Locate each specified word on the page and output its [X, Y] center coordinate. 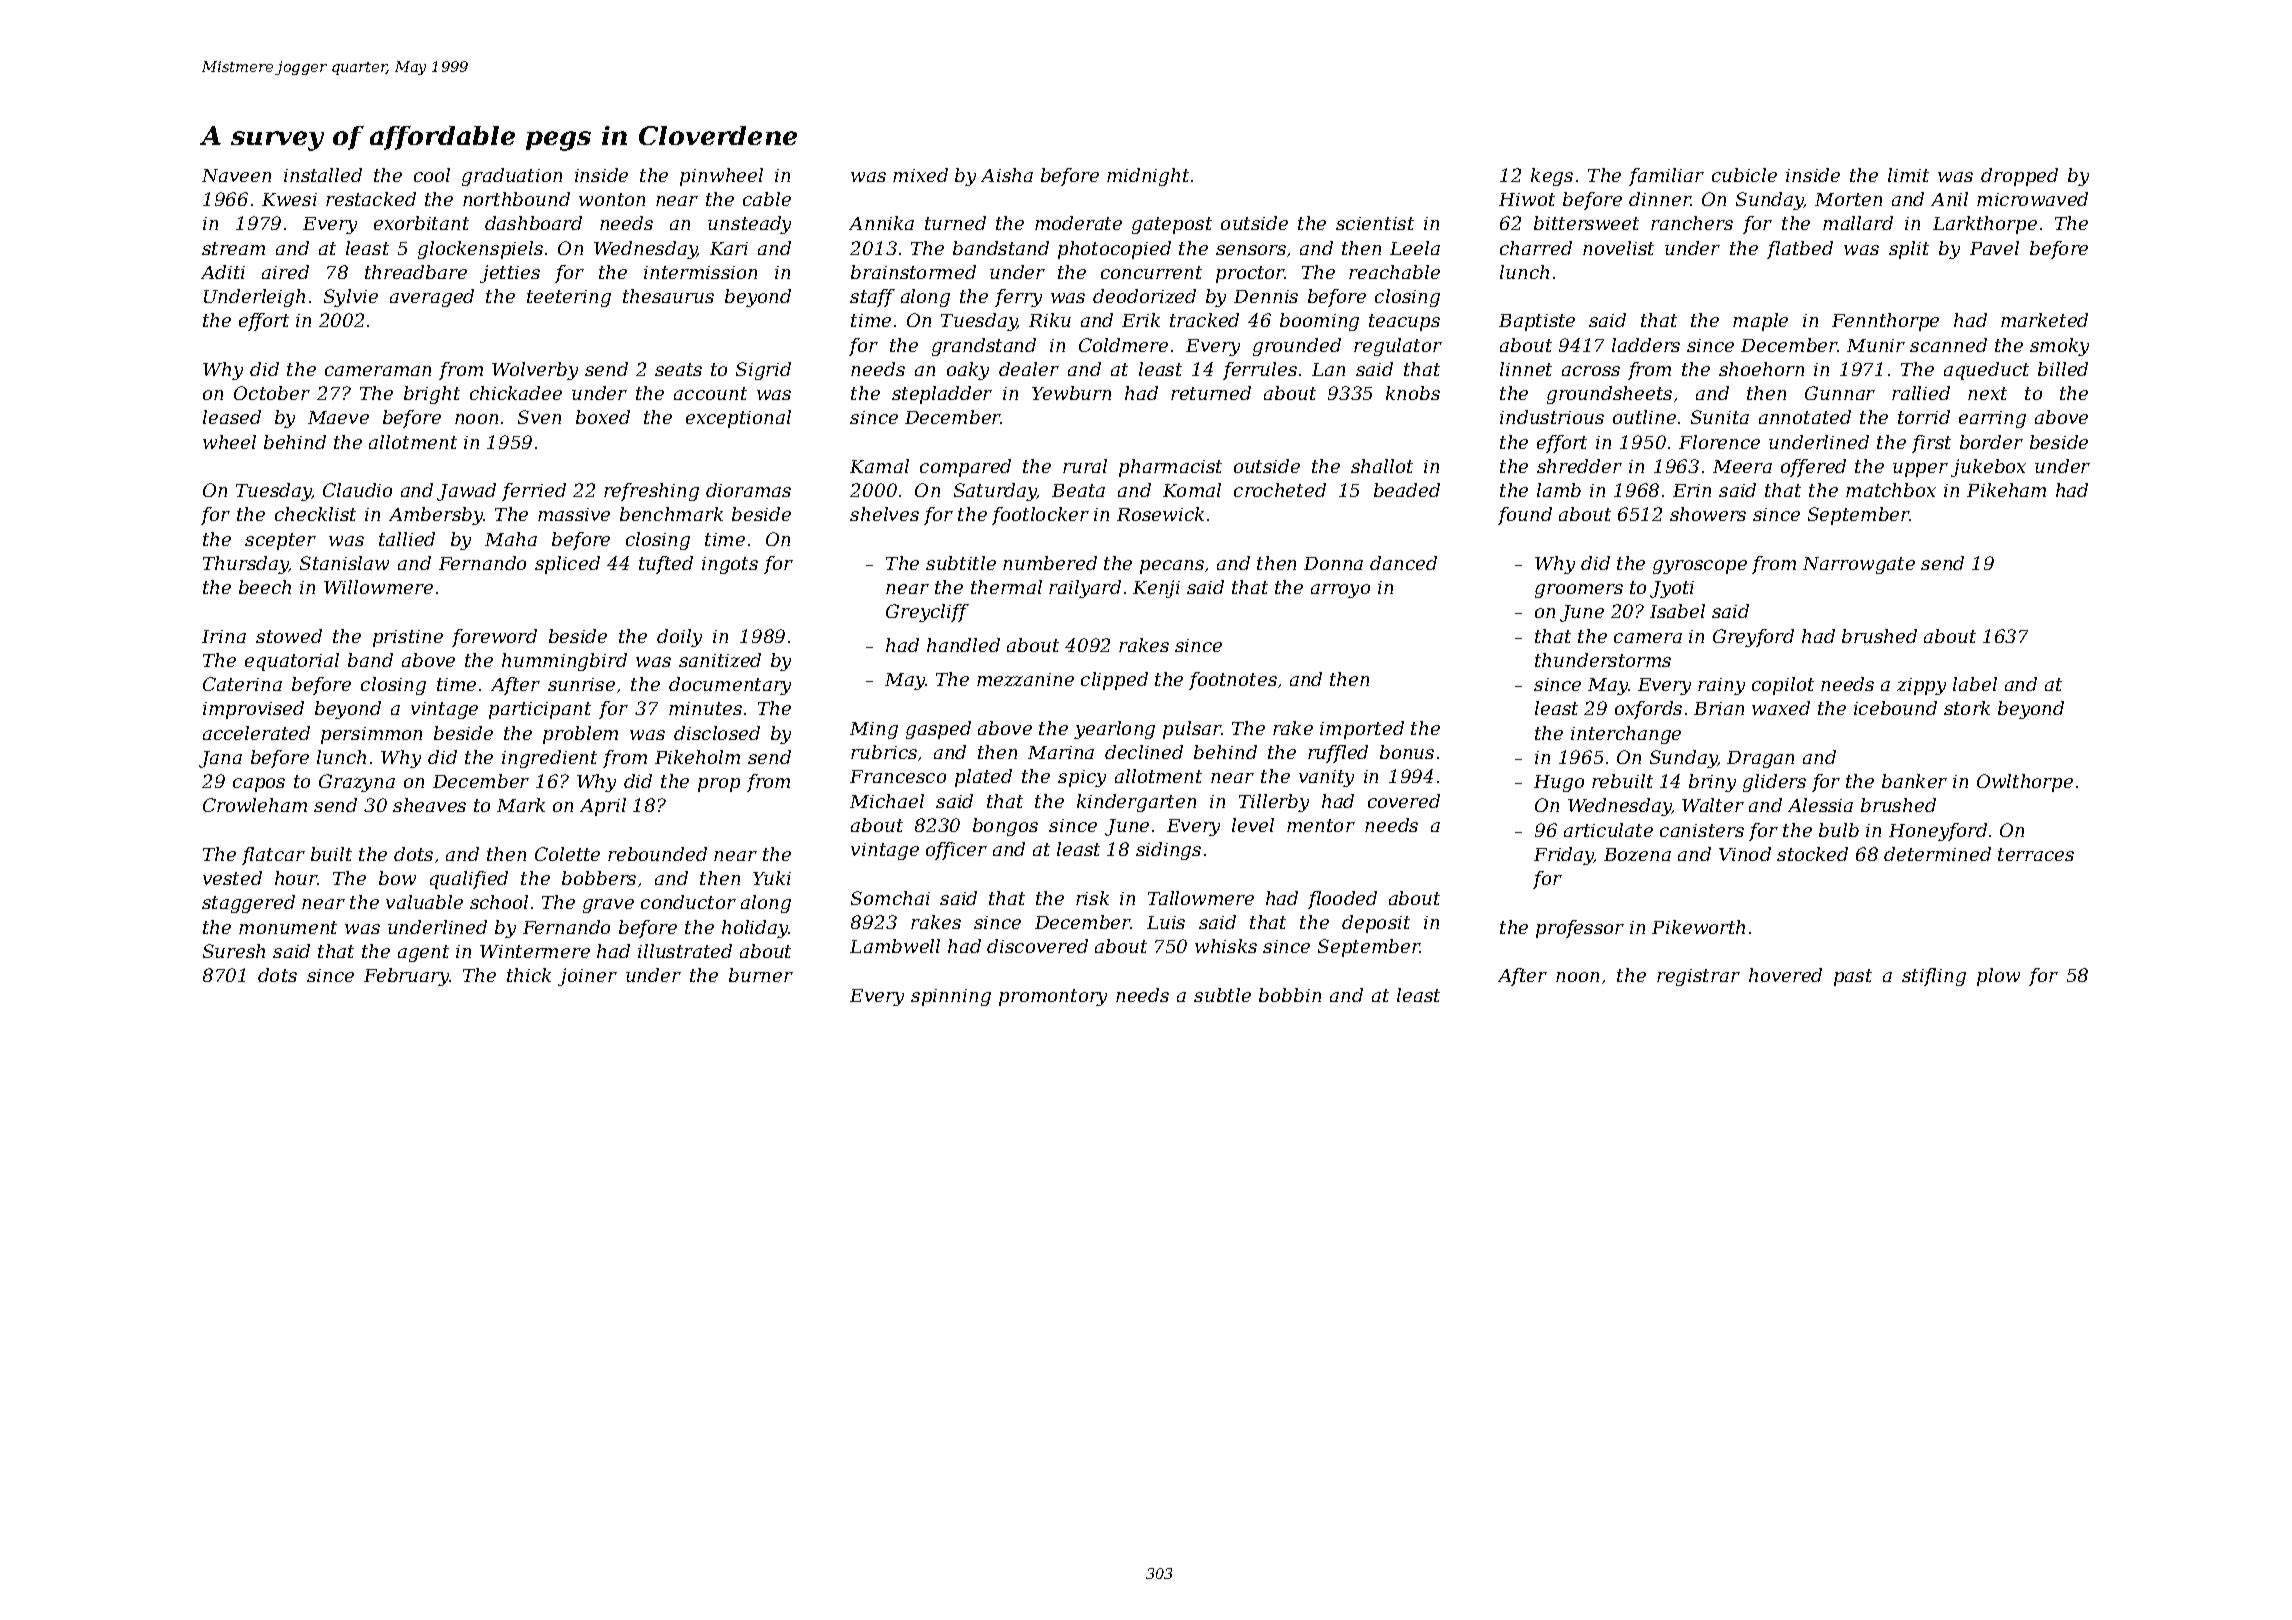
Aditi [223, 272]
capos [259, 785]
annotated [1805, 417]
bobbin [1290, 995]
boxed [603, 417]
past [1853, 977]
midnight [1148, 177]
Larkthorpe [1985, 225]
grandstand [984, 347]
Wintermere [535, 951]
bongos [1005, 827]
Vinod [1745, 854]
